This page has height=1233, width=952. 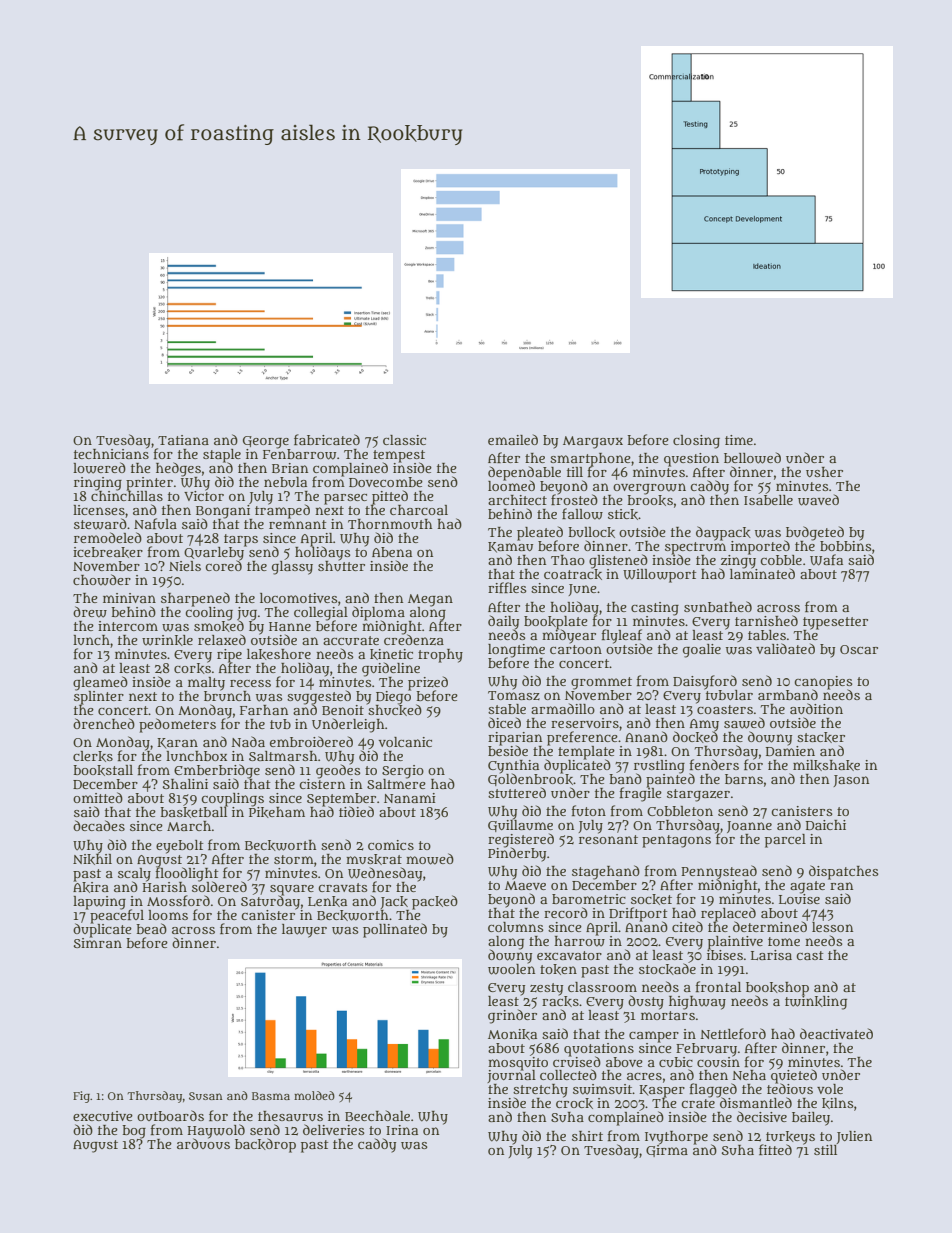 I want to click on record, so click(x=566, y=912).
